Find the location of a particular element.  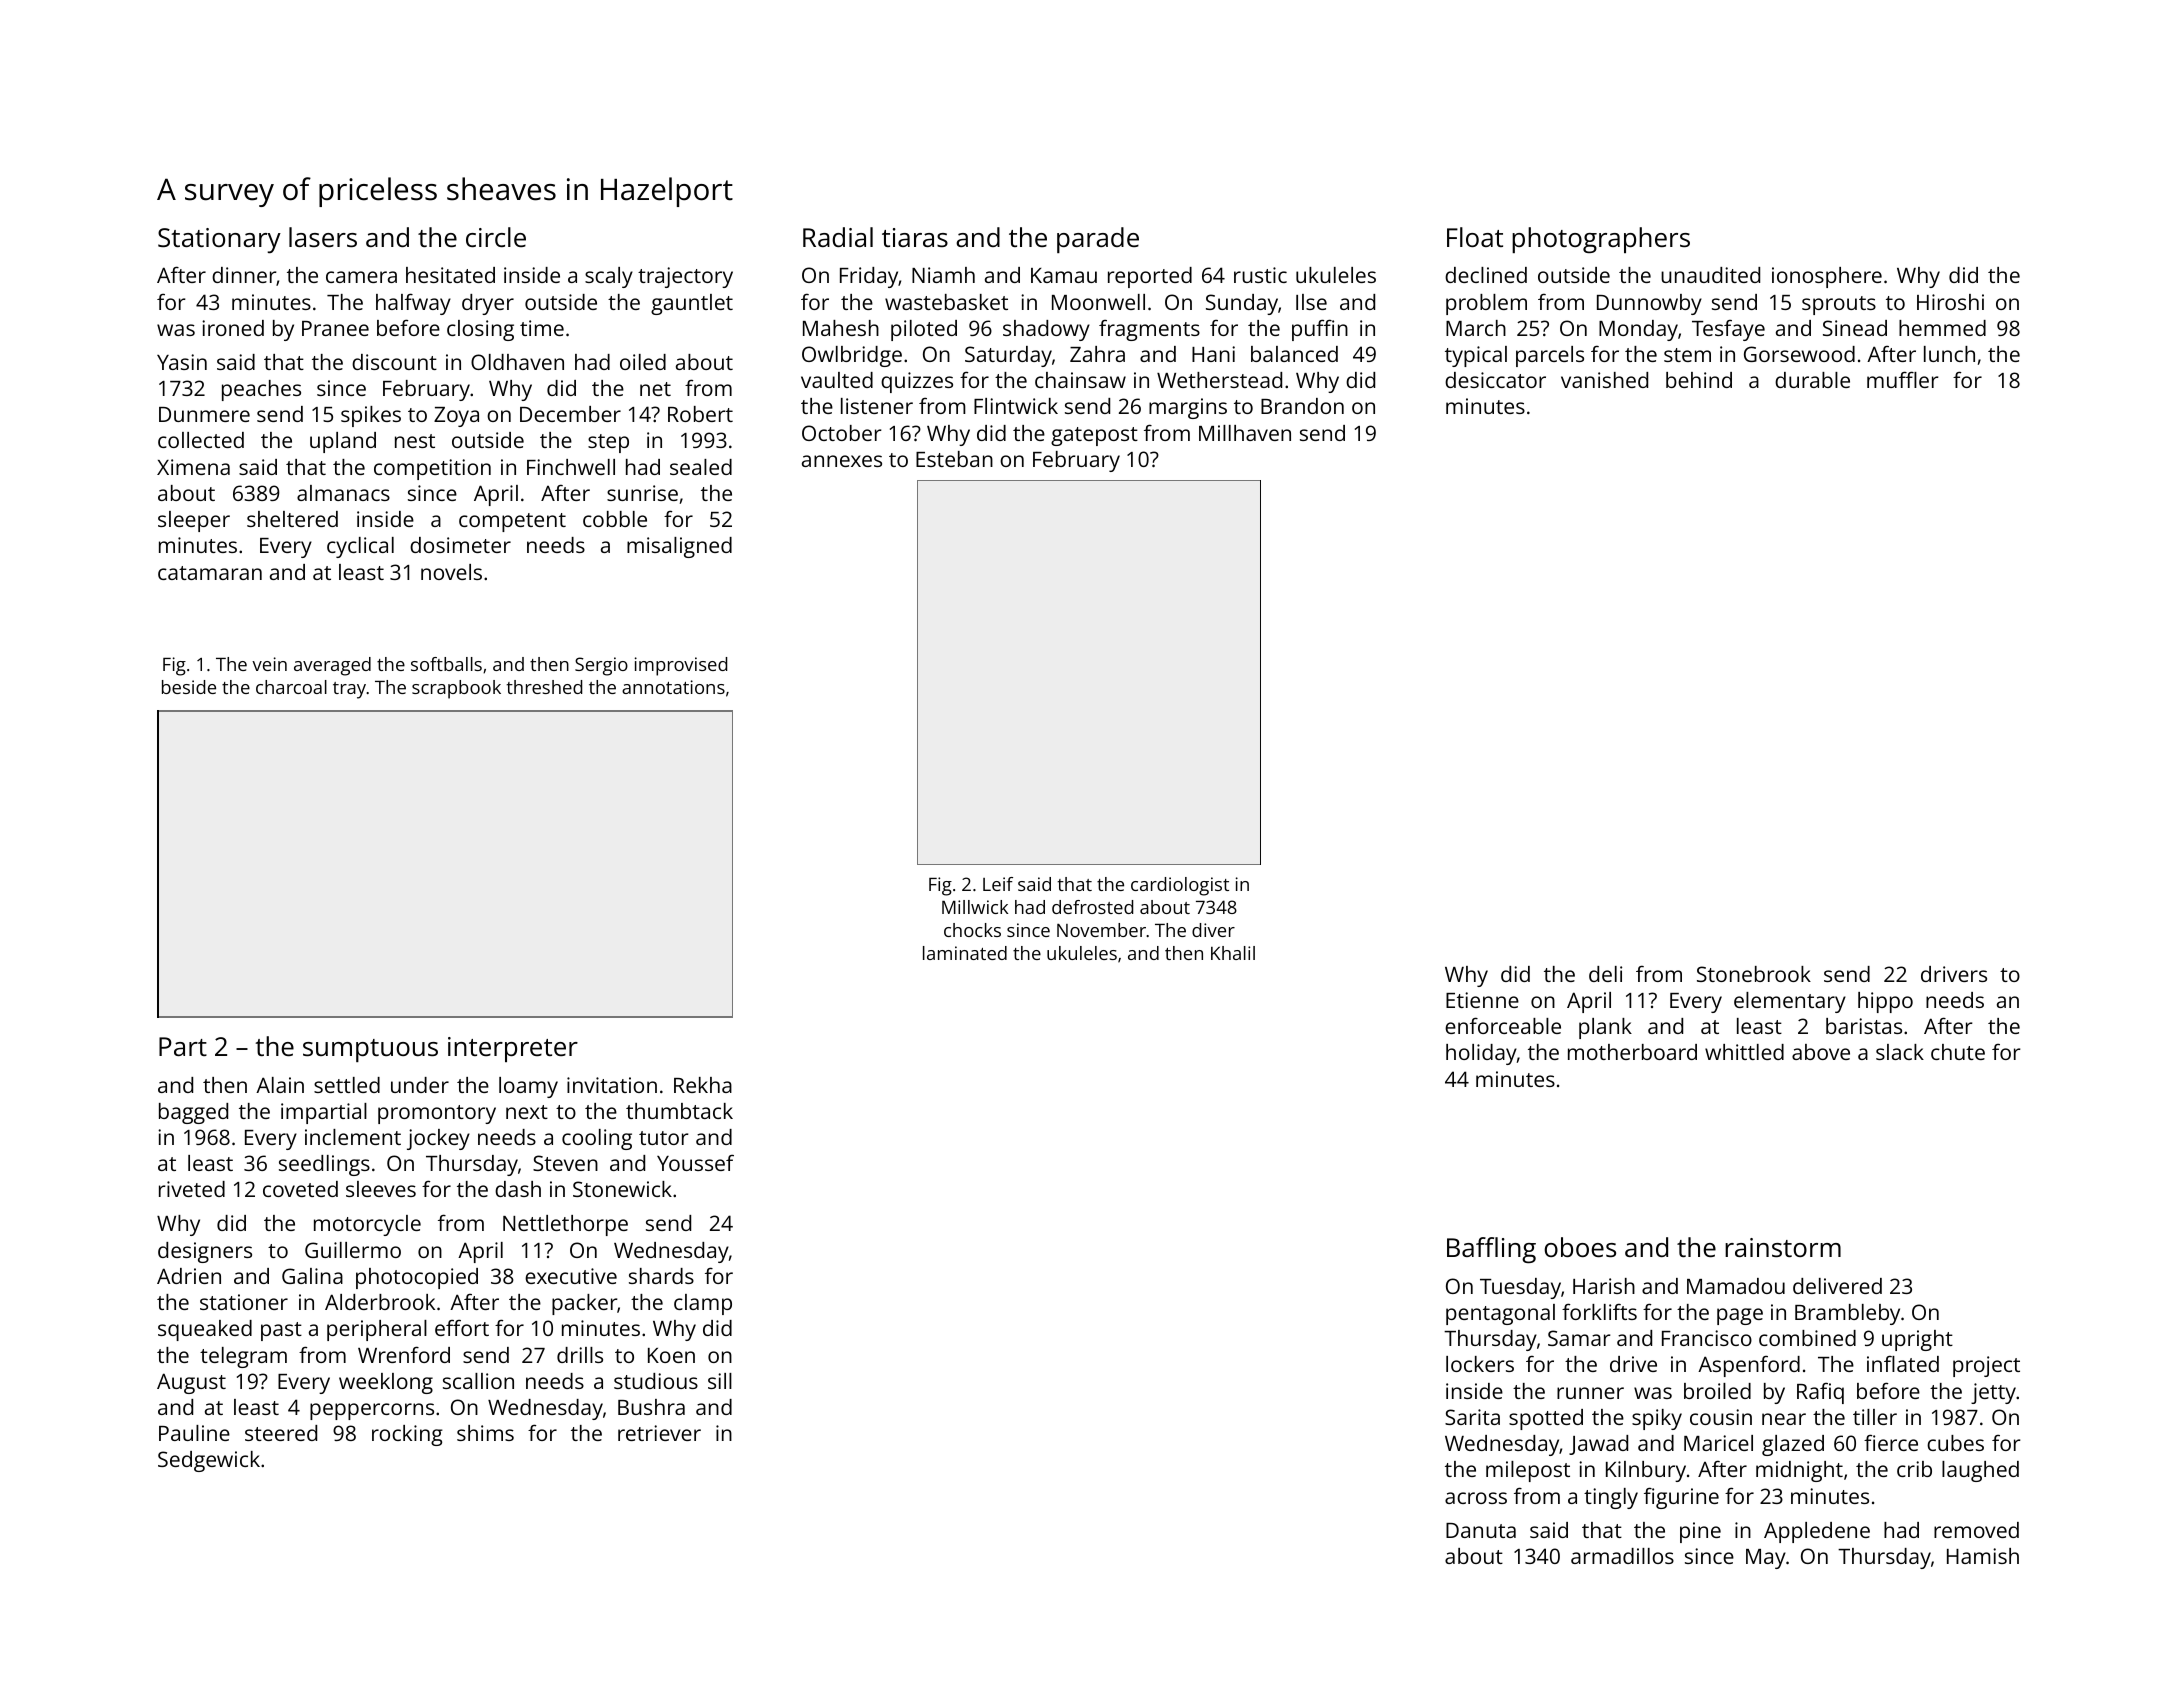

Pranee is located at coordinates (335, 328).
